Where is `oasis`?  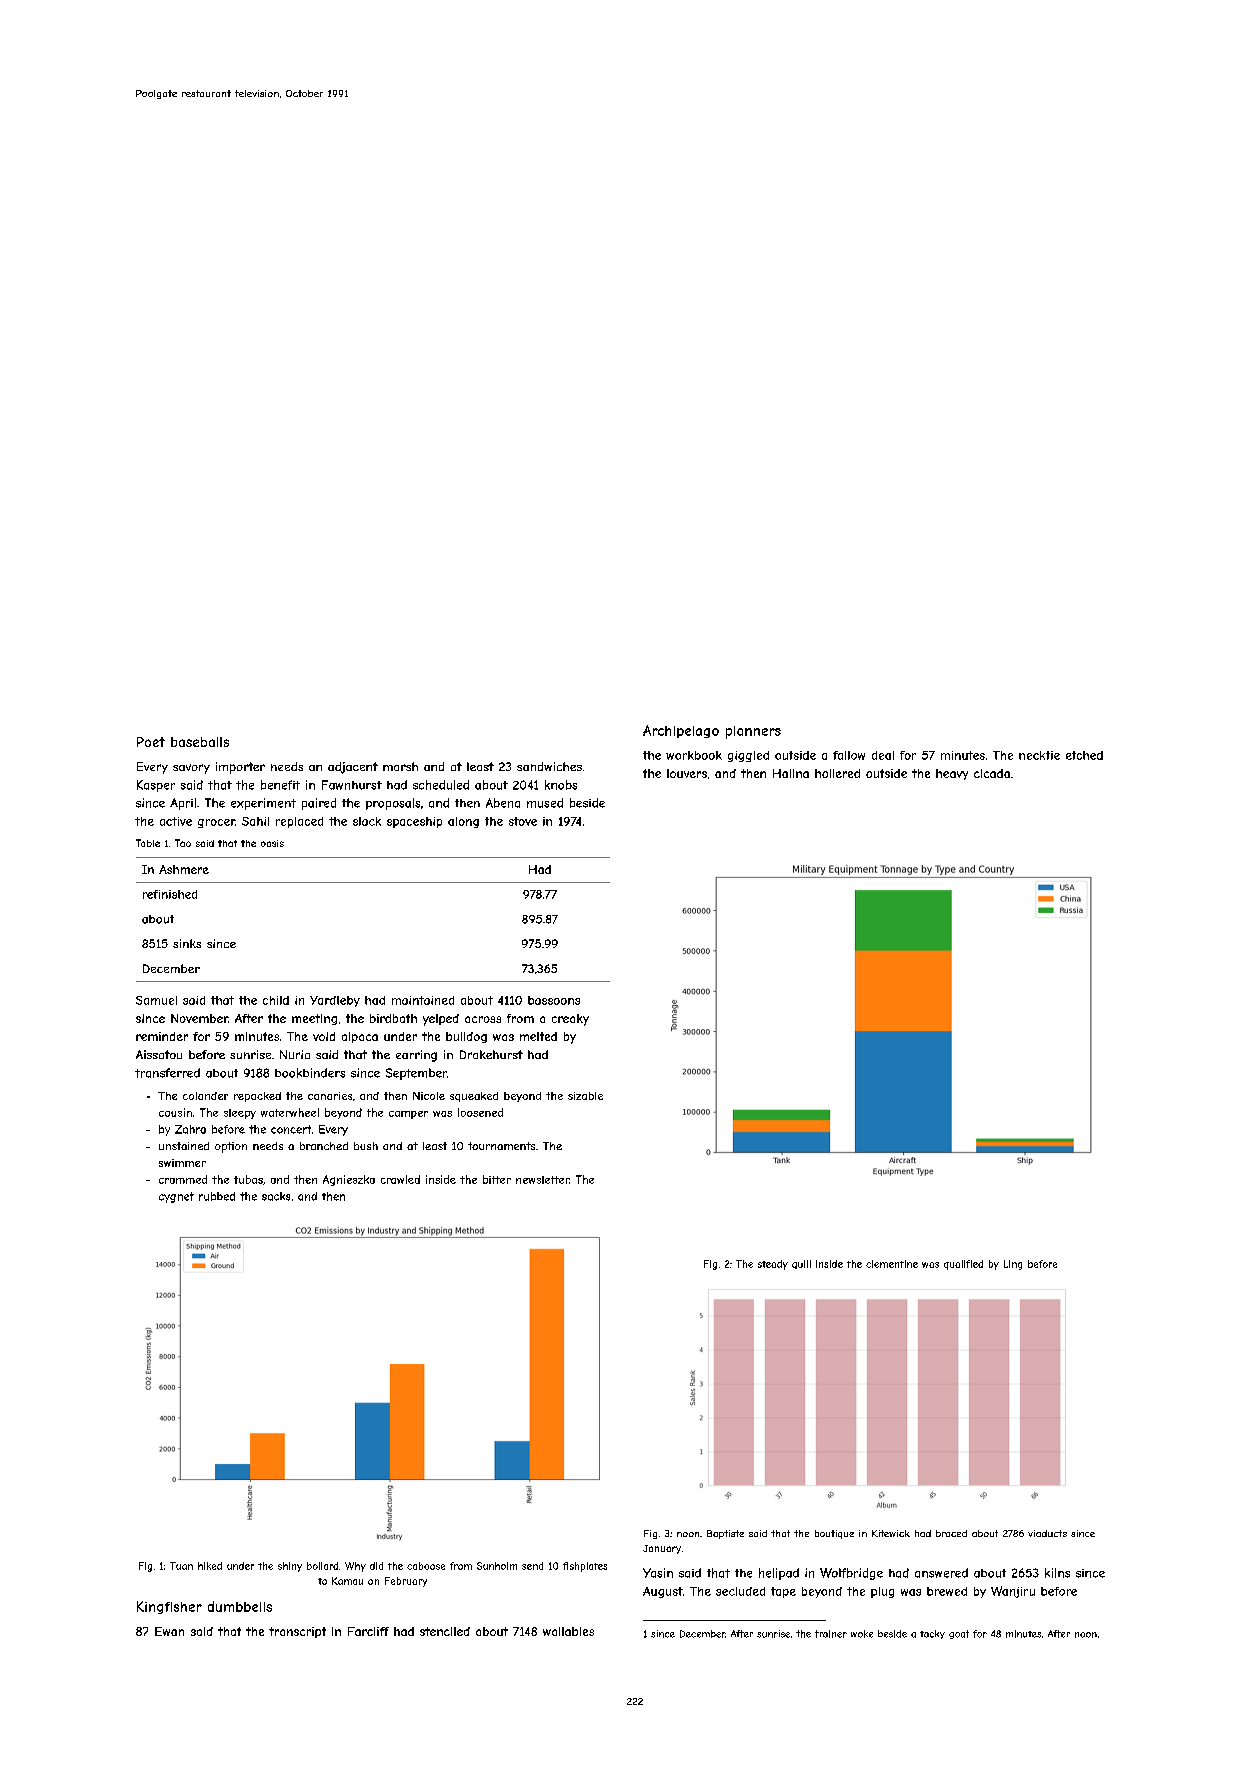
oasis is located at coordinates (272, 843).
